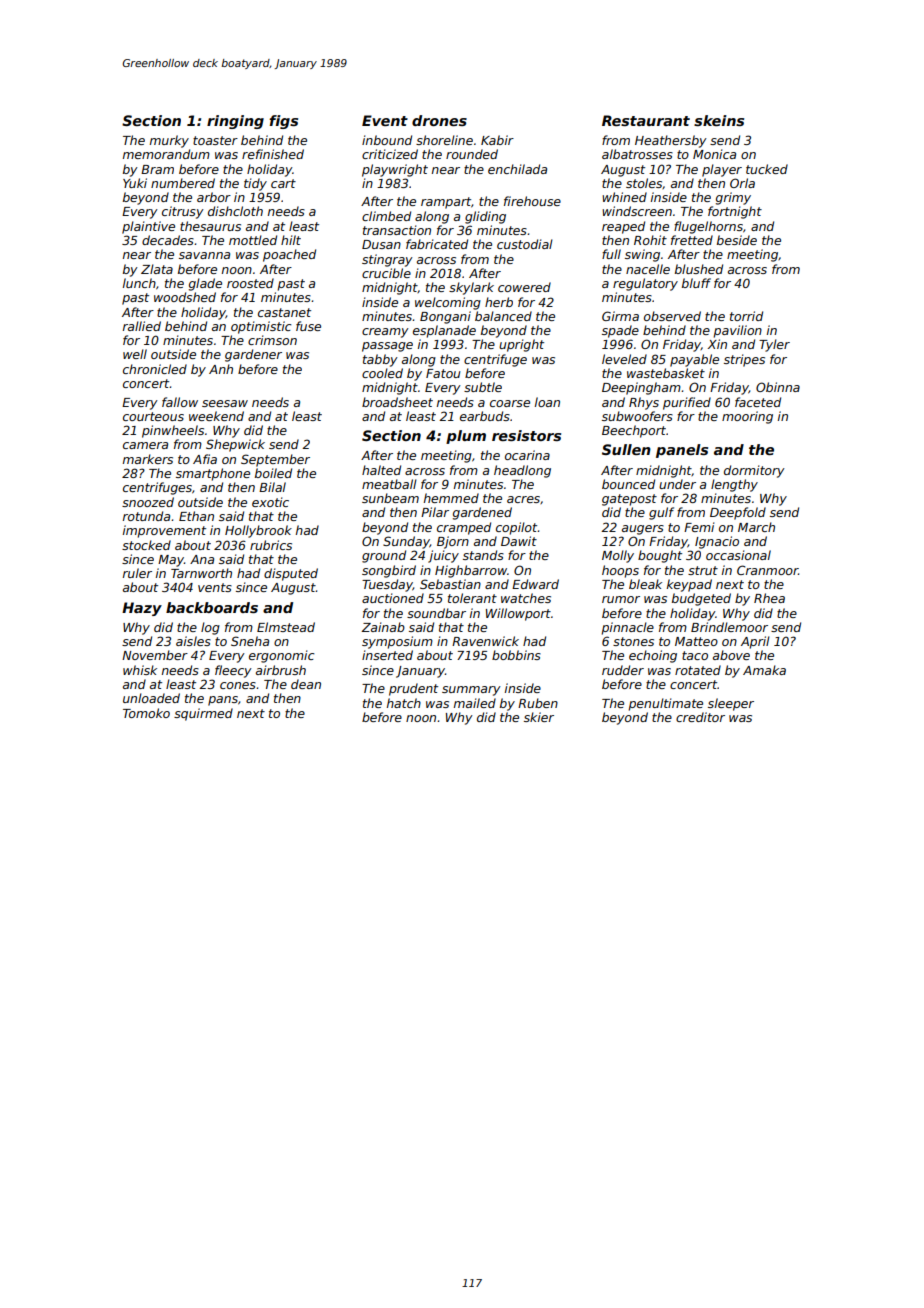  I want to click on Shepwick, so click(235, 445).
